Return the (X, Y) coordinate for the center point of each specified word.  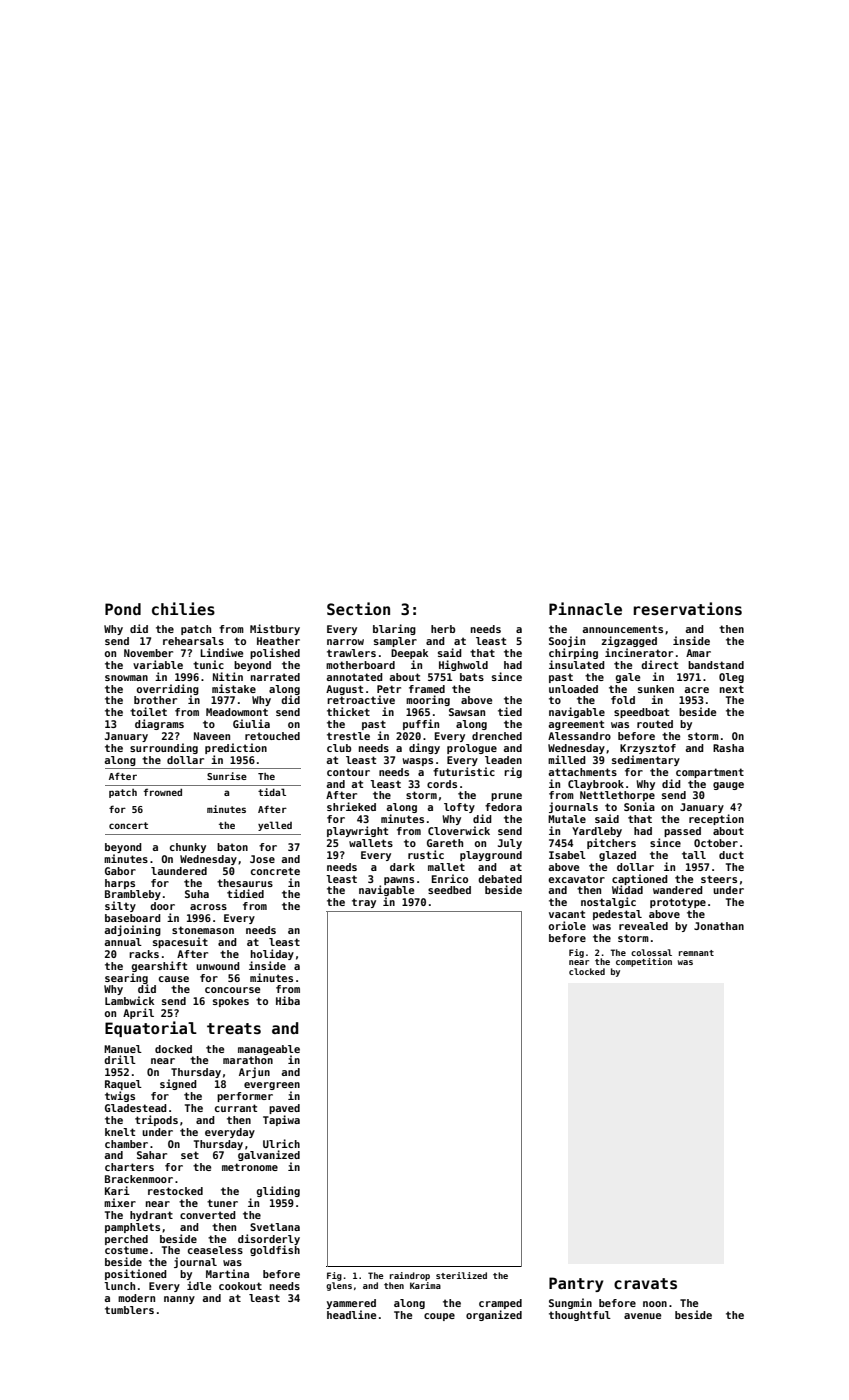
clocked (587, 971)
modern (136, 1298)
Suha (197, 894)
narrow (345, 642)
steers (719, 879)
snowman (126, 678)
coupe (439, 1317)
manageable (269, 1050)
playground (491, 856)
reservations (688, 608)
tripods (156, 1120)
